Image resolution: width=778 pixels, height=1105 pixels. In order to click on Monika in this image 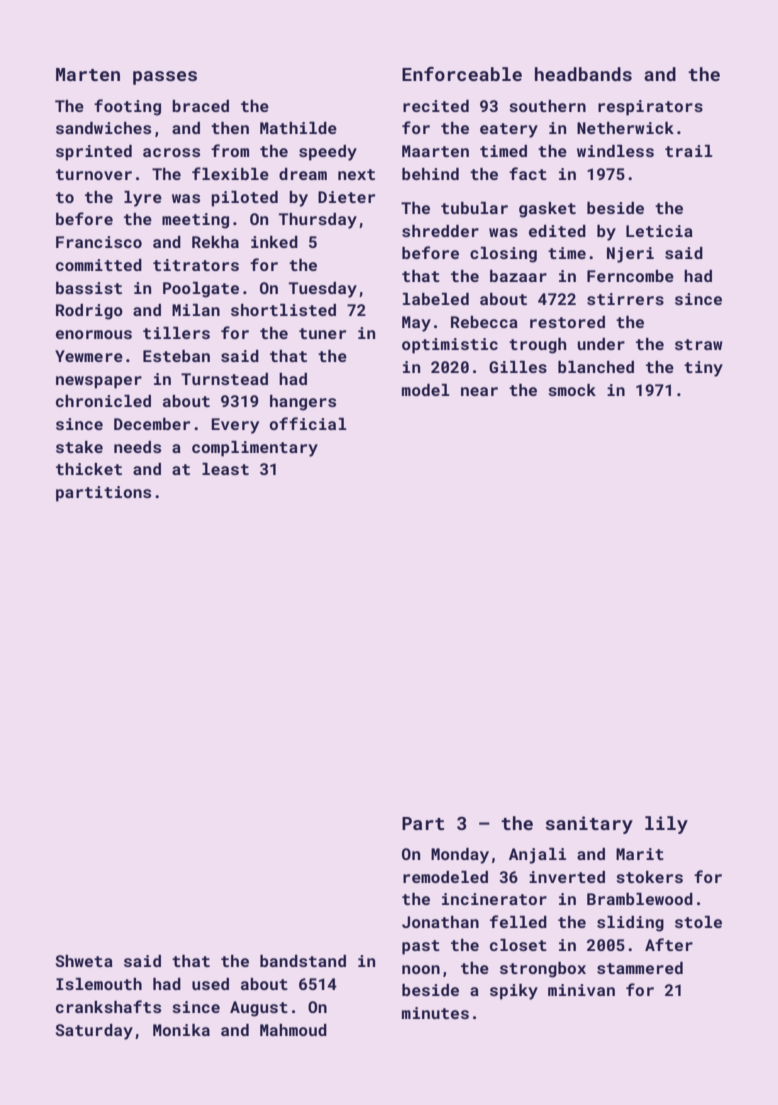, I will do `click(181, 1030)`.
